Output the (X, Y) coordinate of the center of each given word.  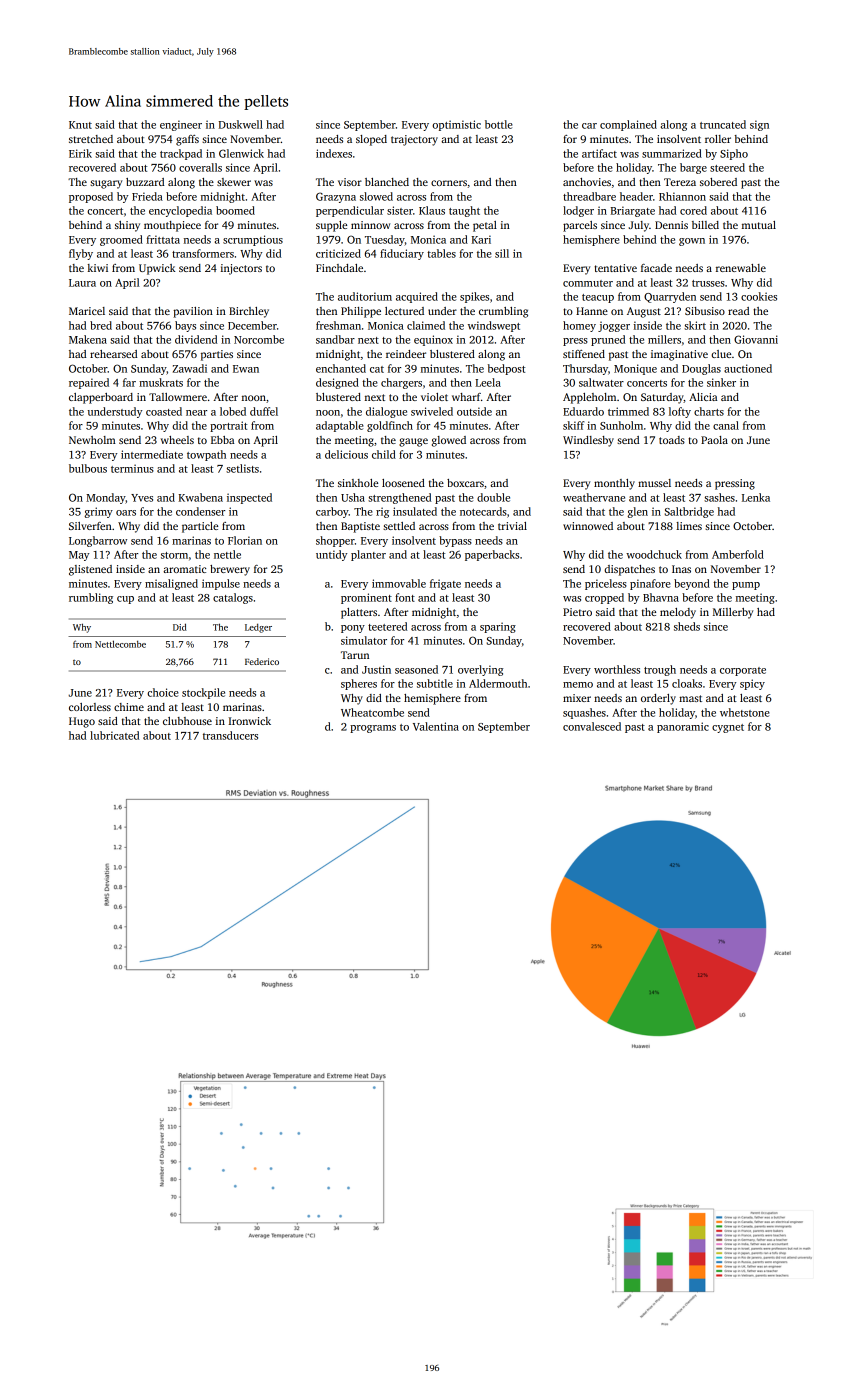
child (384, 454)
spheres (359, 684)
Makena (88, 339)
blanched (387, 182)
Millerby (733, 613)
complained (628, 125)
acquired (417, 297)
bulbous (88, 468)
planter (368, 555)
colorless (90, 707)
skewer (234, 182)
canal (726, 425)
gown (692, 242)
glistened (90, 570)
